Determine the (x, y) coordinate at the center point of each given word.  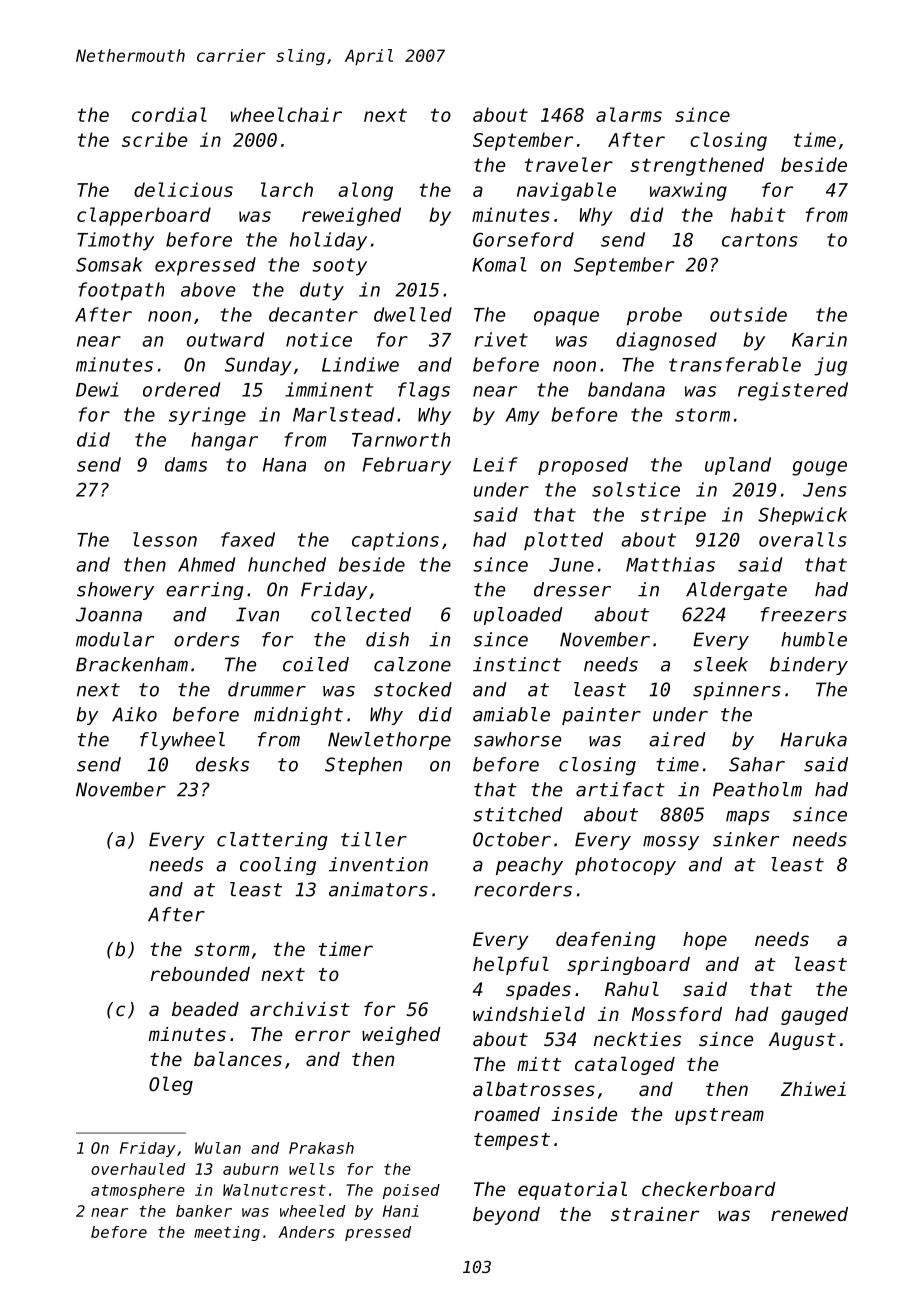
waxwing (688, 191)
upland (738, 466)
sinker (746, 839)
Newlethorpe (389, 741)
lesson (165, 539)
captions (395, 541)
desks (222, 764)
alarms (629, 114)
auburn (250, 1169)
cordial (169, 114)
